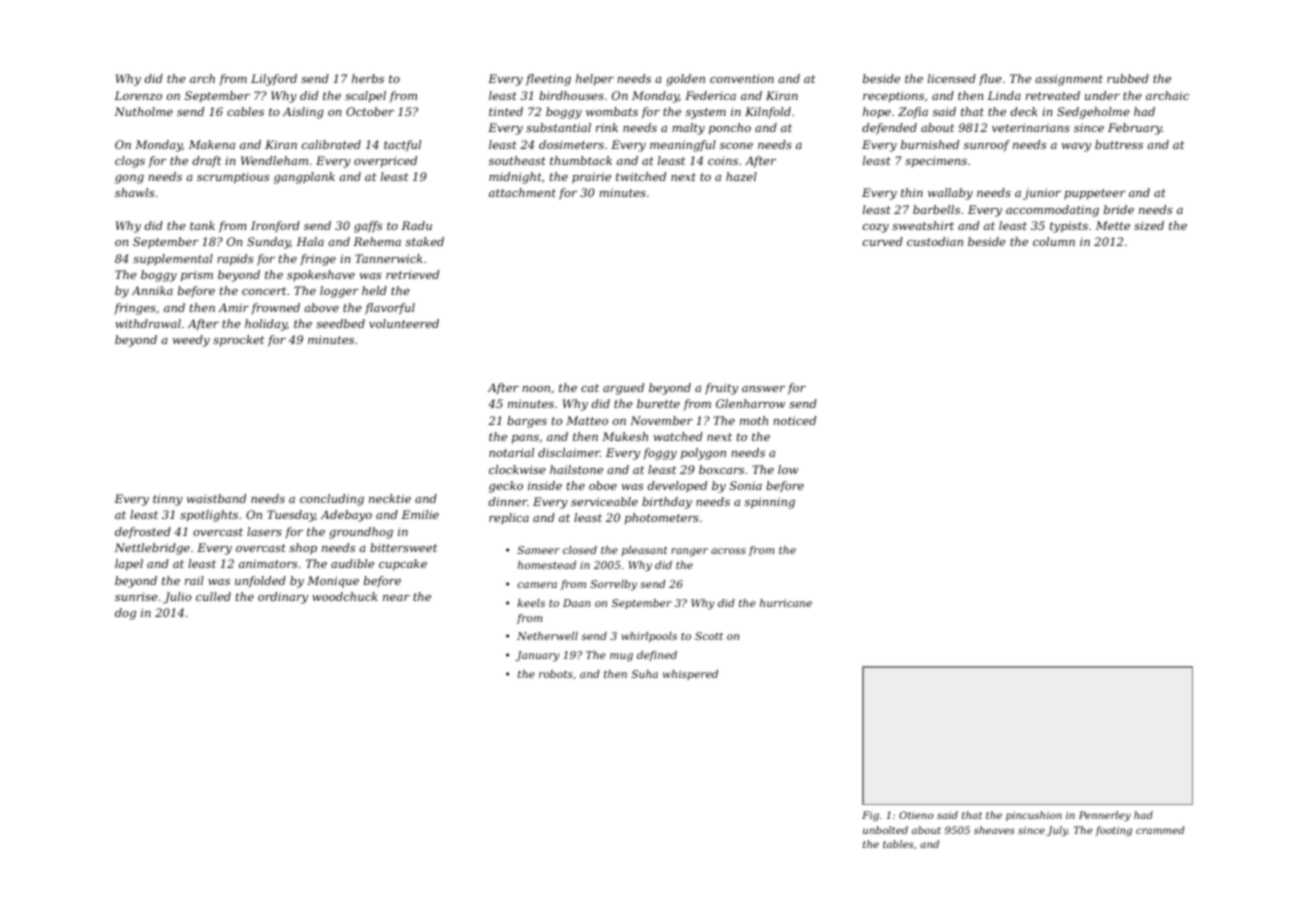  What do you see at coordinates (885, 830) in the screenshot?
I see `unbolted` at bounding box center [885, 830].
